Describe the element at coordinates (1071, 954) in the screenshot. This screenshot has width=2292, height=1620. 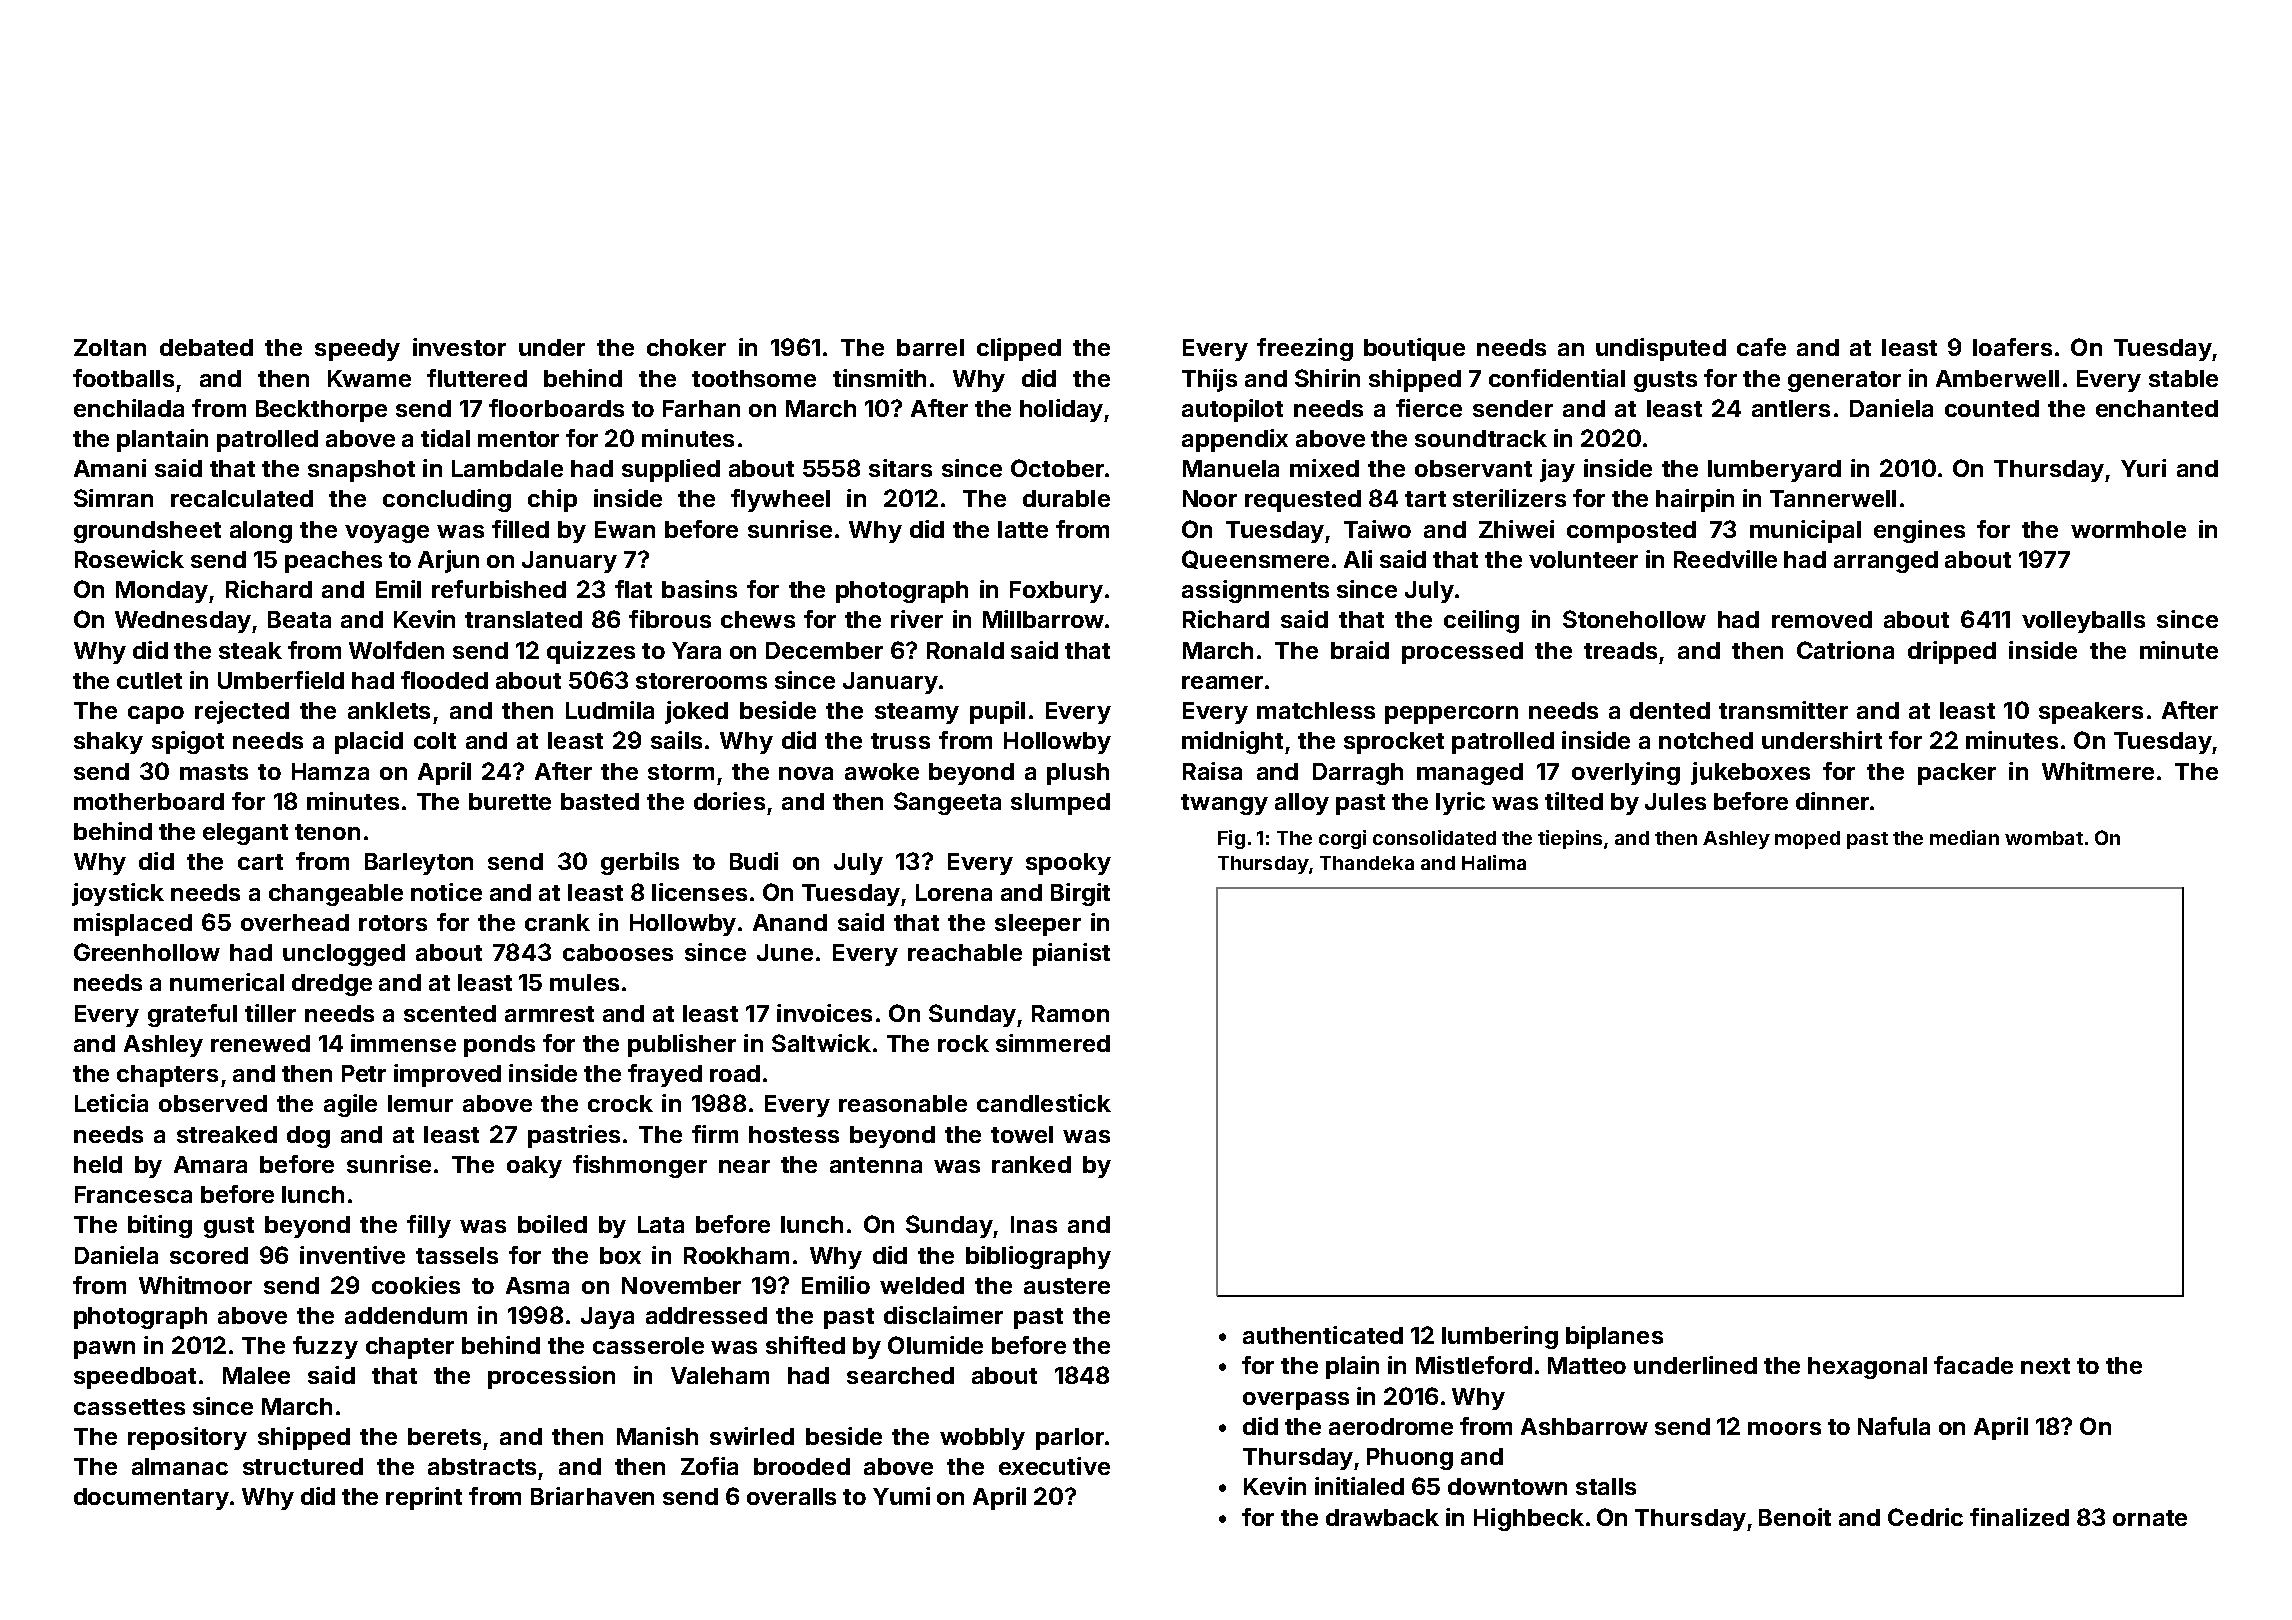
I see `pianist` at that location.
